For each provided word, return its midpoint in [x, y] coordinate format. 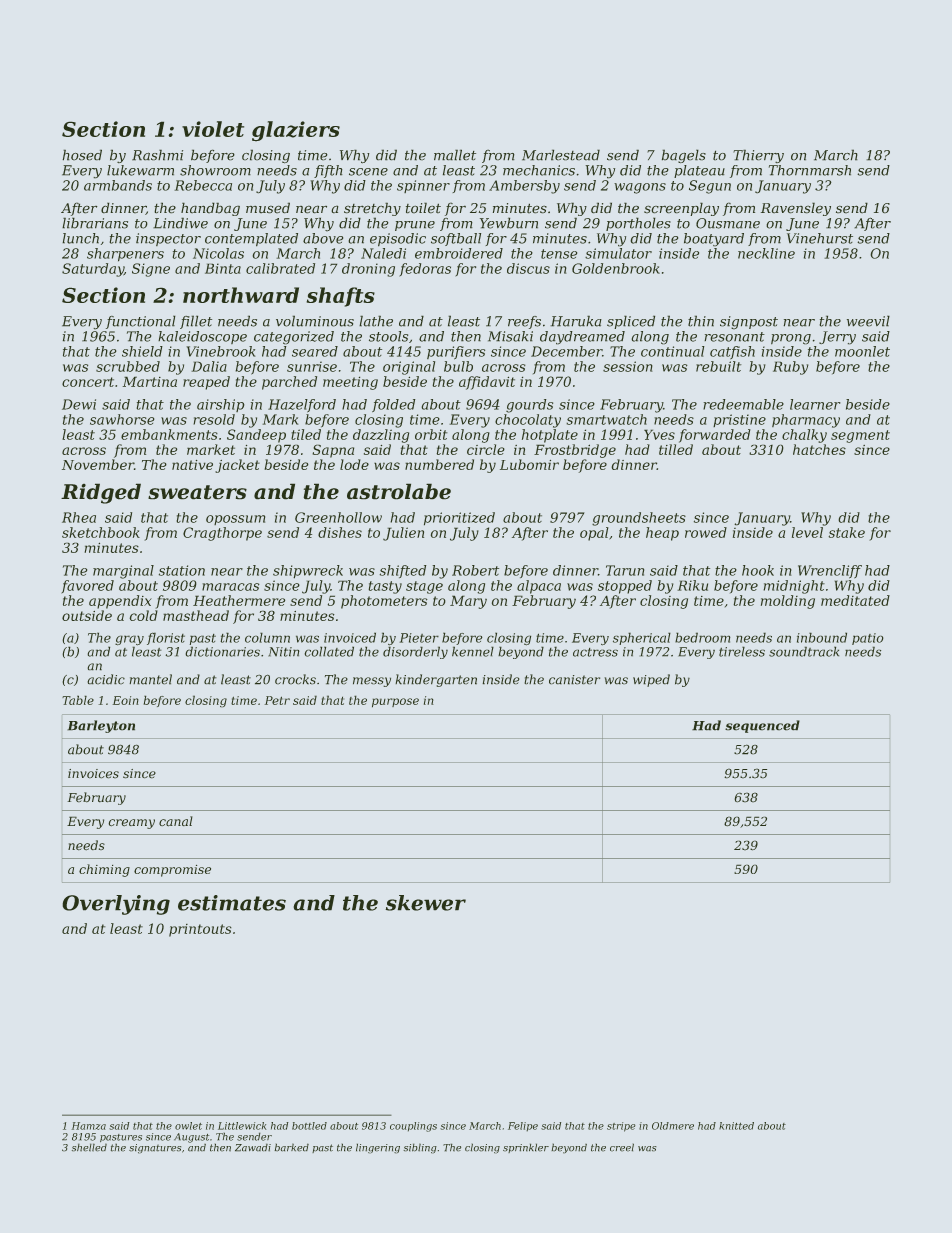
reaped [206, 383]
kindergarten [436, 680]
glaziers [296, 131]
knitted [736, 1126]
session [628, 366]
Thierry [758, 156]
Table [78, 700]
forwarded [715, 436]
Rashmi [157, 155]
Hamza [88, 1126]
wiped [651, 680]
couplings [413, 1127]
